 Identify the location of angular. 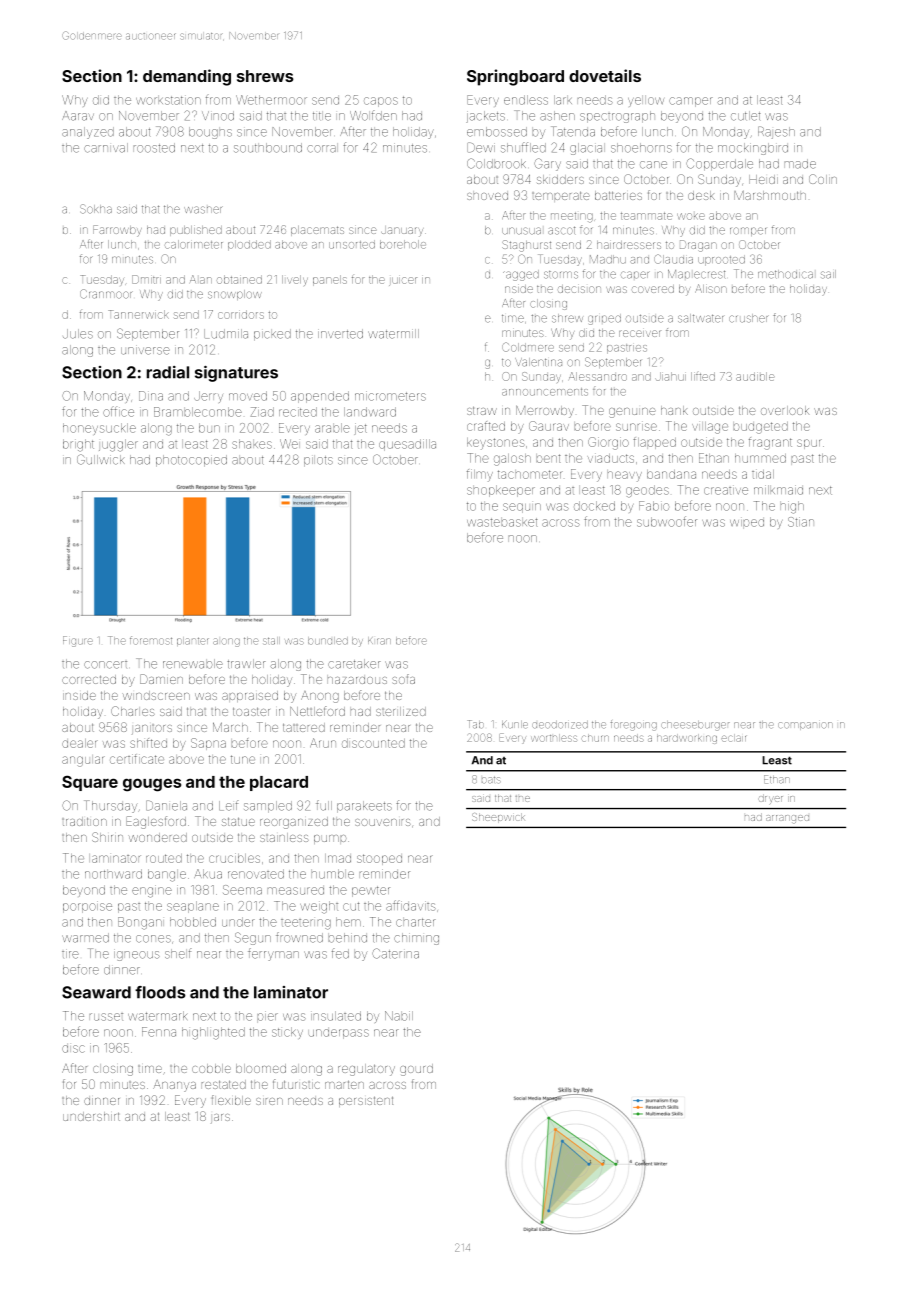
(83, 761).
